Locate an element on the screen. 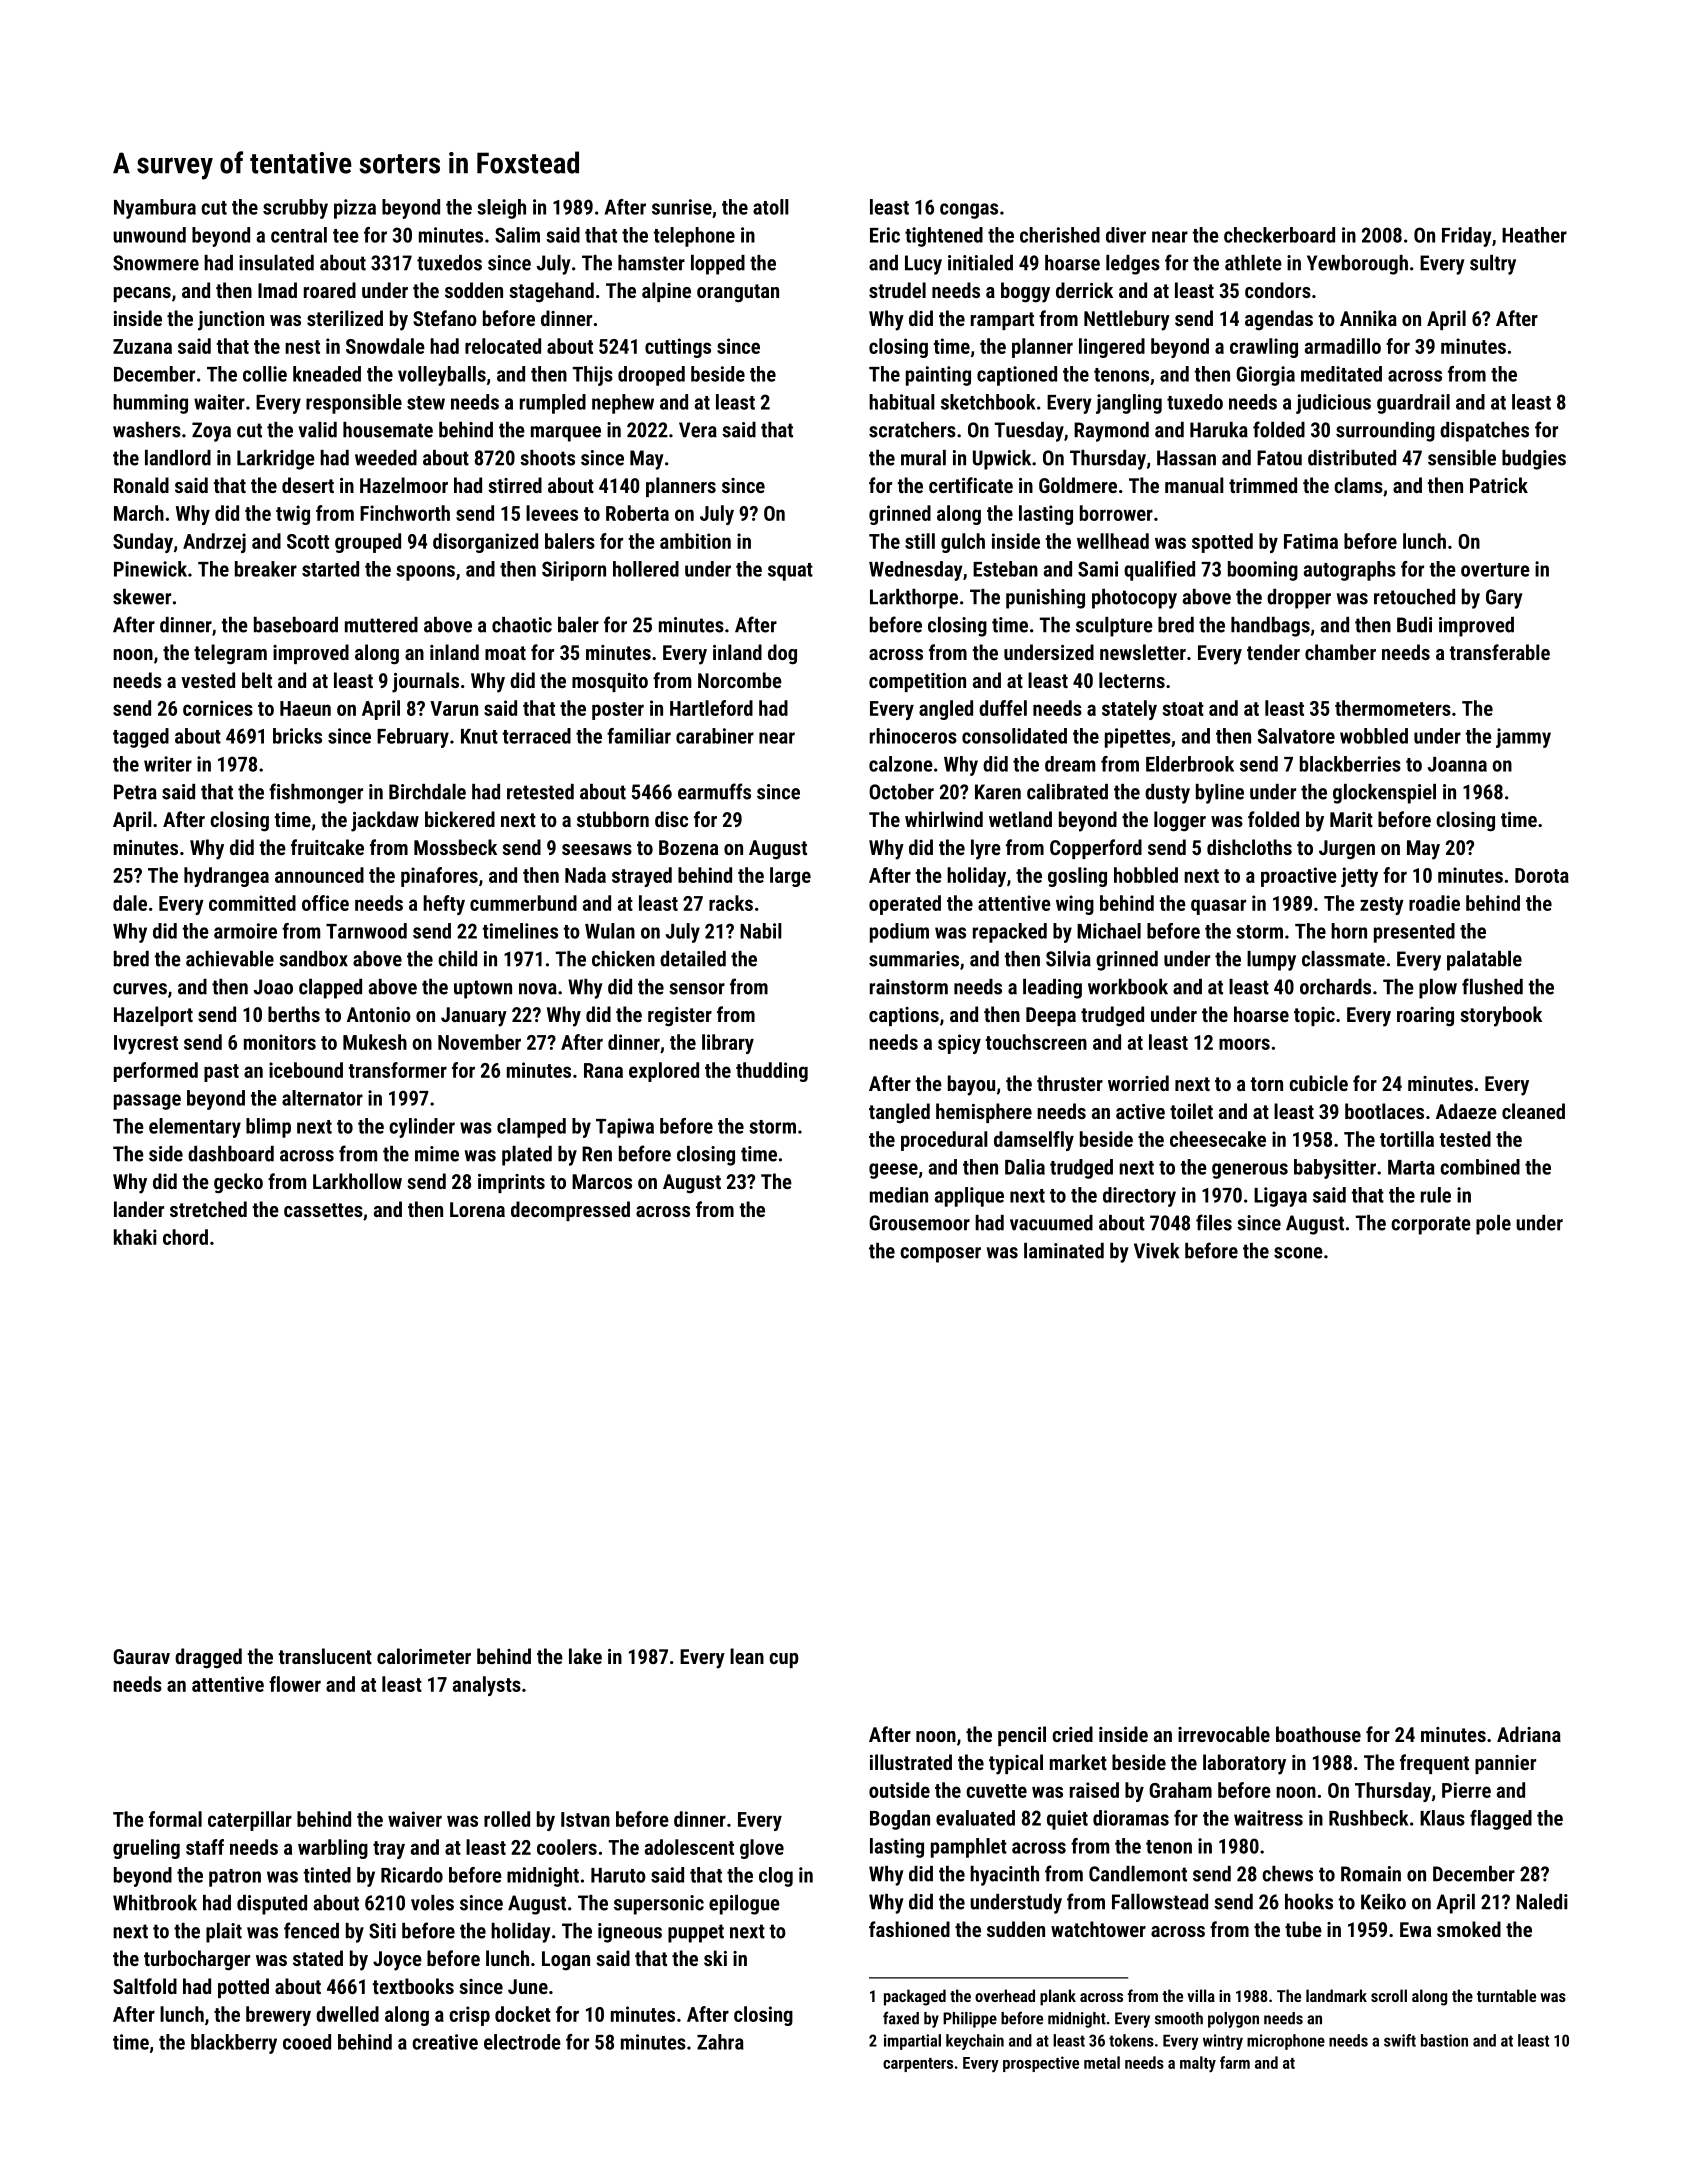 The width and height of the screenshot is (1683, 2178). prospective is located at coordinates (1041, 2064).
